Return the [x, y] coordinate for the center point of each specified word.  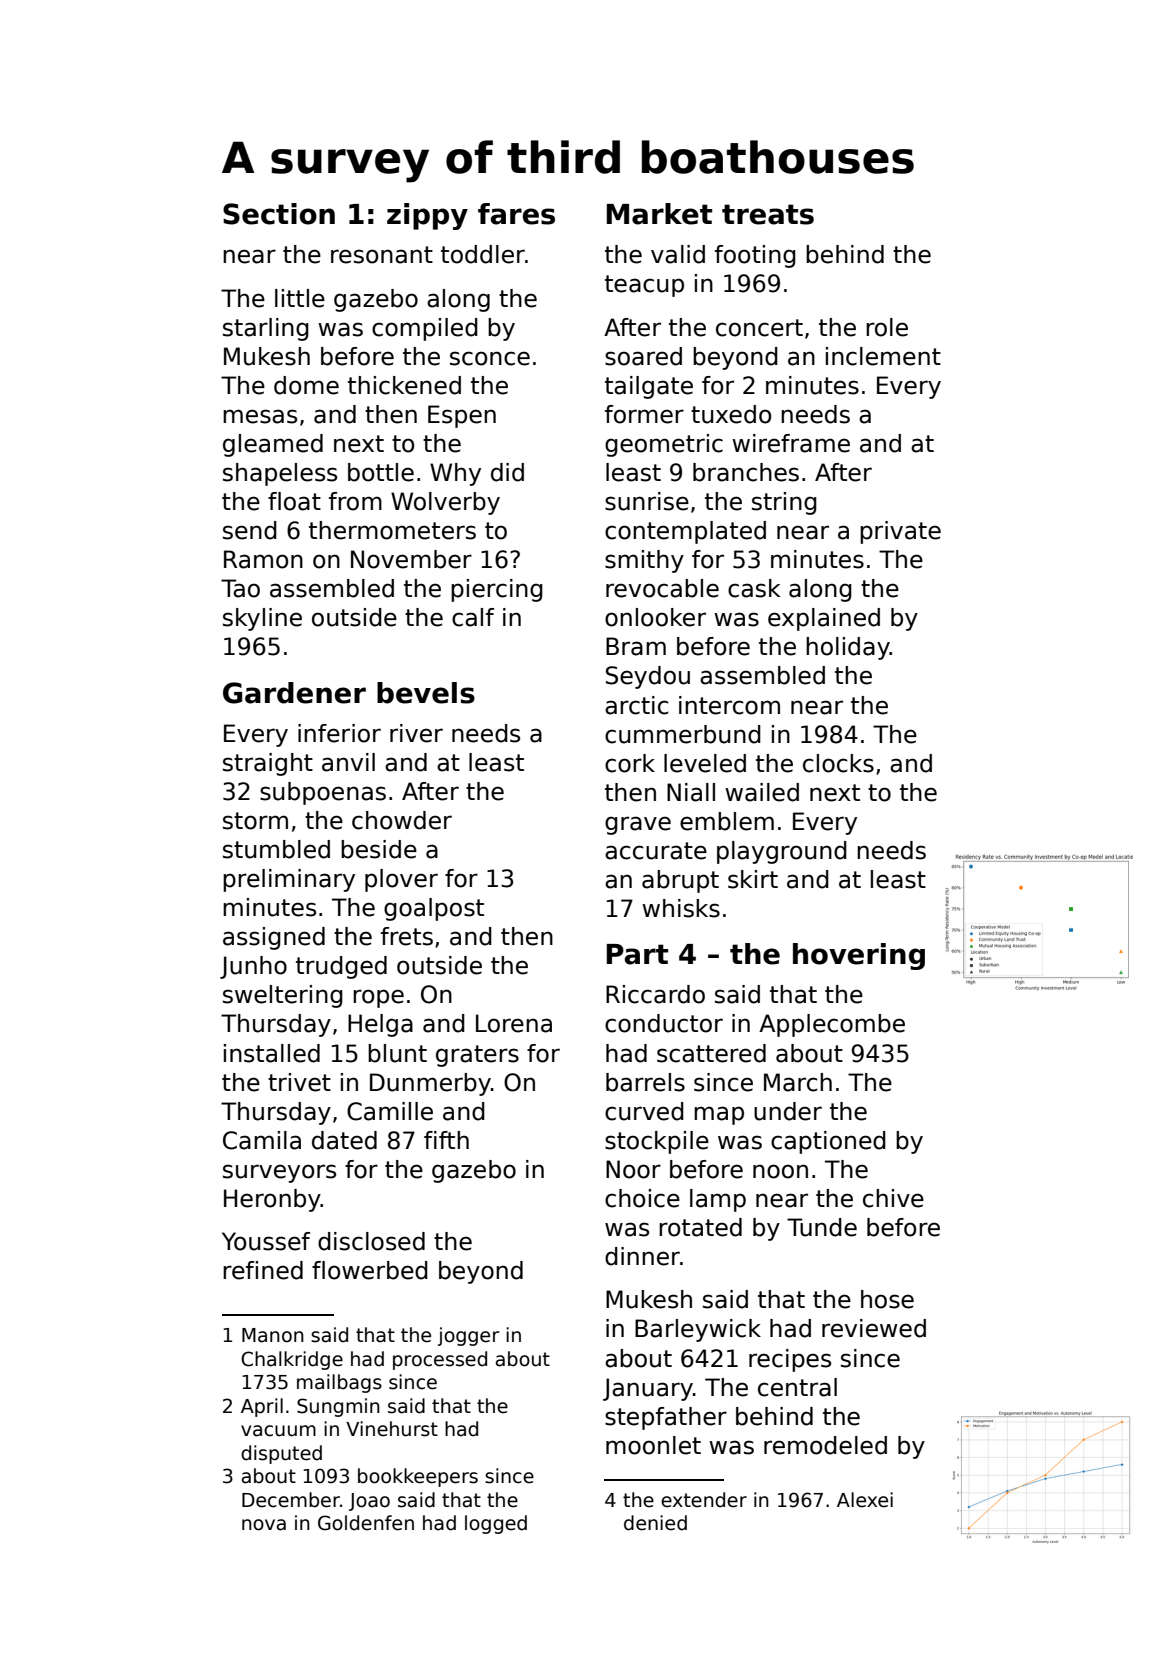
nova [264, 1525]
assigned [274, 938]
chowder [402, 820]
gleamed [273, 445]
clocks [838, 763]
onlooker [655, 617]
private [900, 532]
